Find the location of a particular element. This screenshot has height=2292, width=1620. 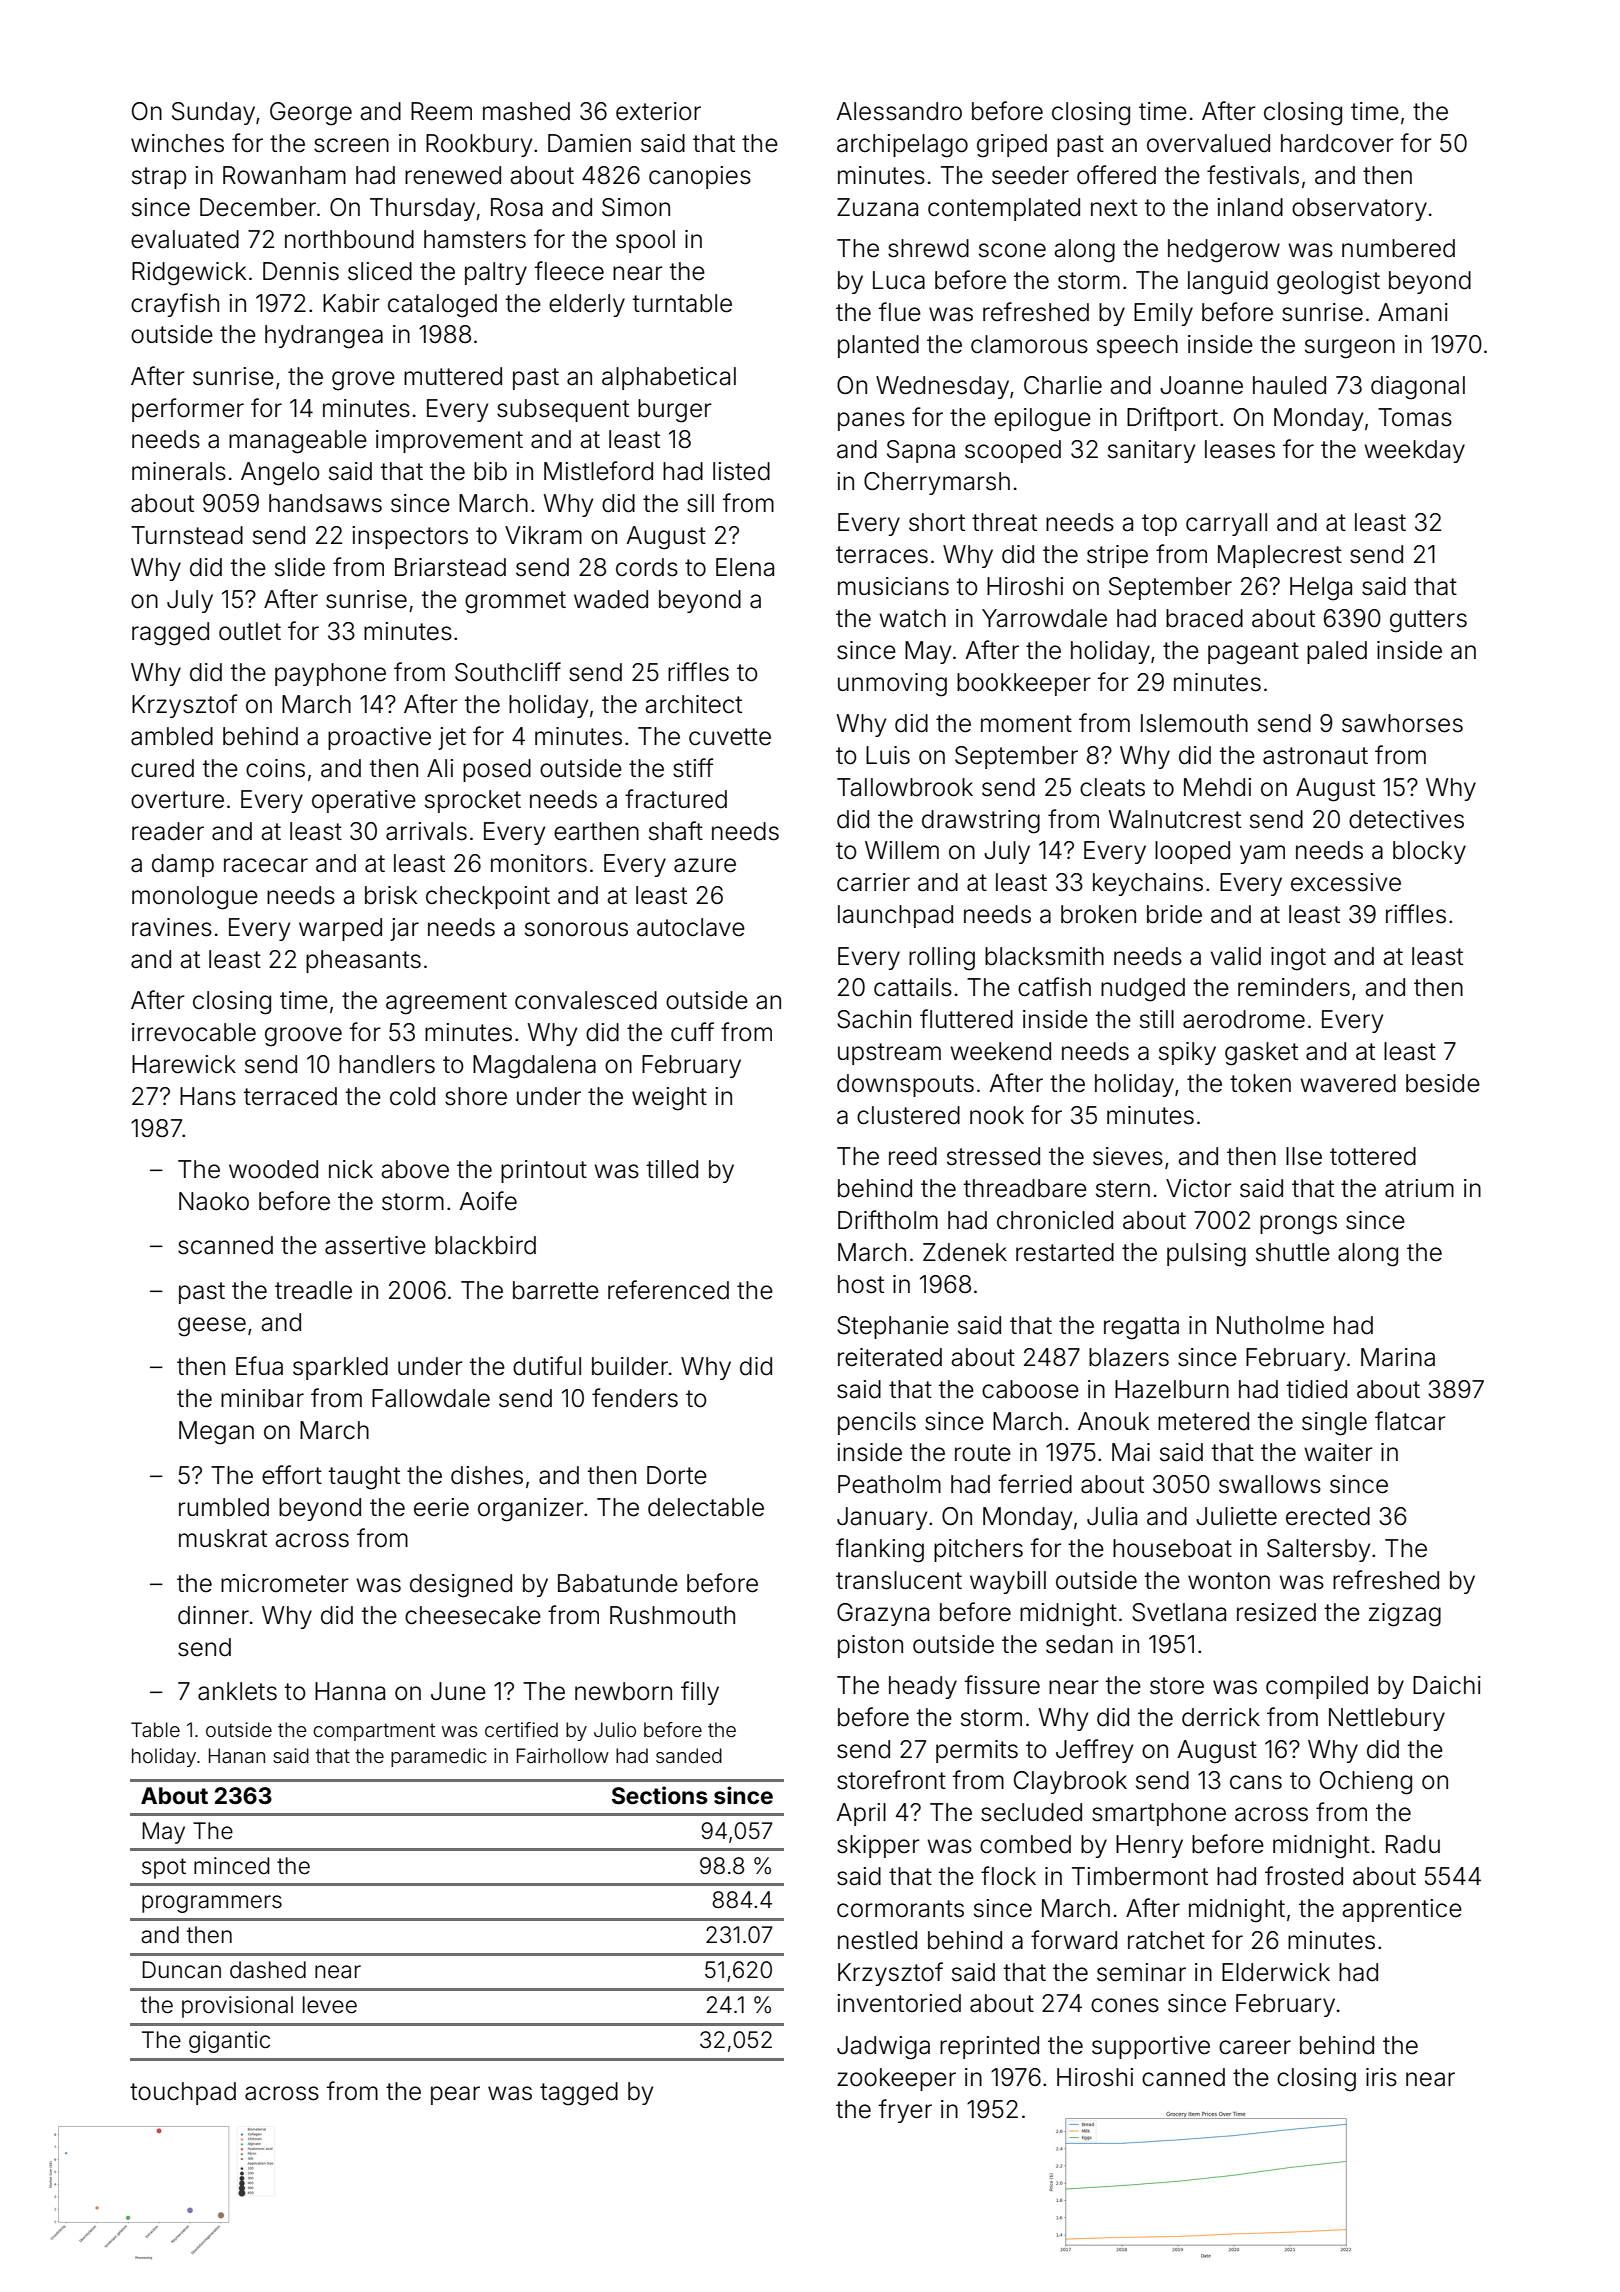

Elderwick is located at coordinates (1276, 1972).
